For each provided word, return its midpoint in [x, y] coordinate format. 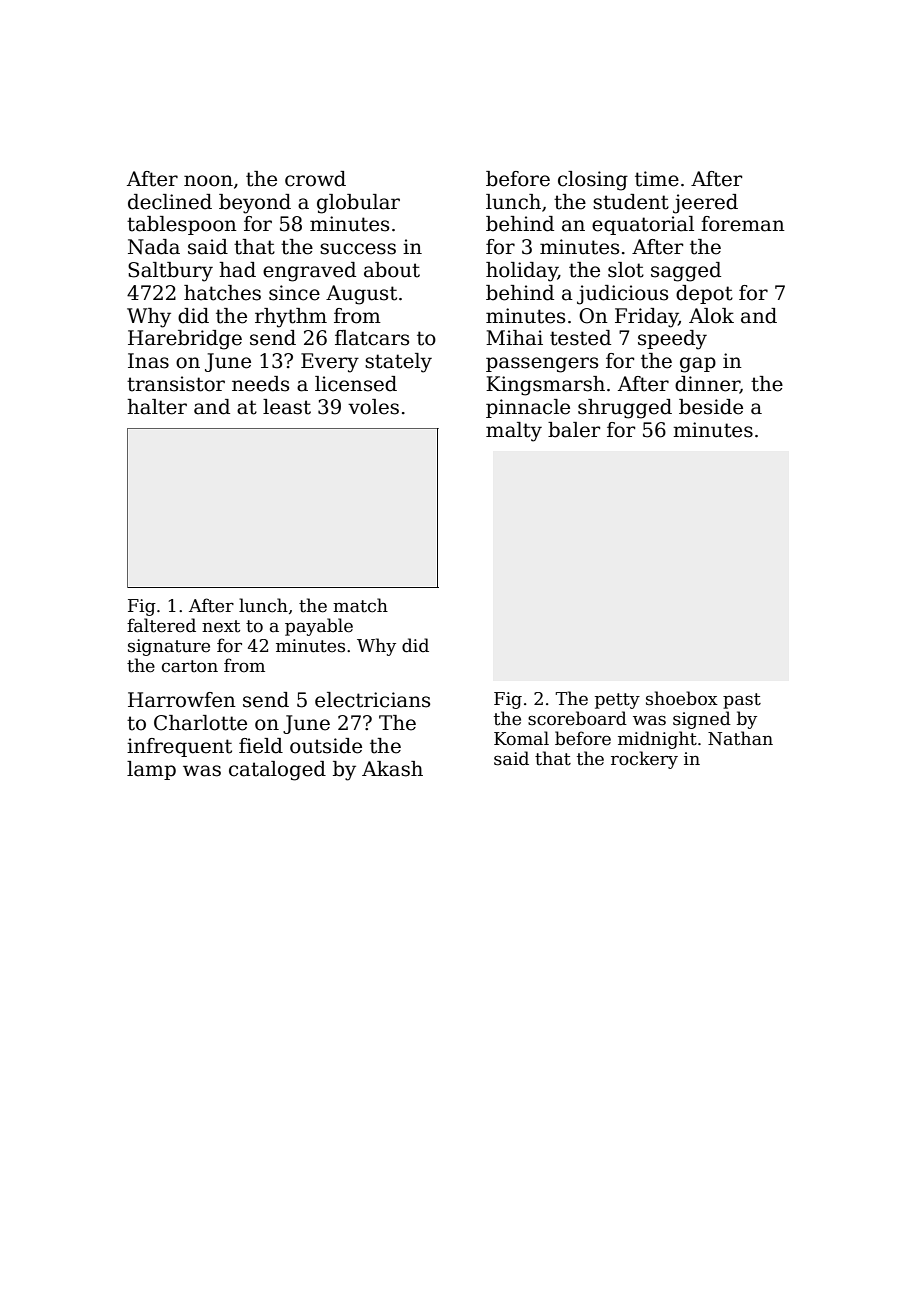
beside [711, 407]
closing [593, 181]
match [360, 605]
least [287, 407]
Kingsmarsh [545, 386]
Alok [711, 316]
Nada [154, 247]
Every [330, 363]
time [657, 179]
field [261, 746]
